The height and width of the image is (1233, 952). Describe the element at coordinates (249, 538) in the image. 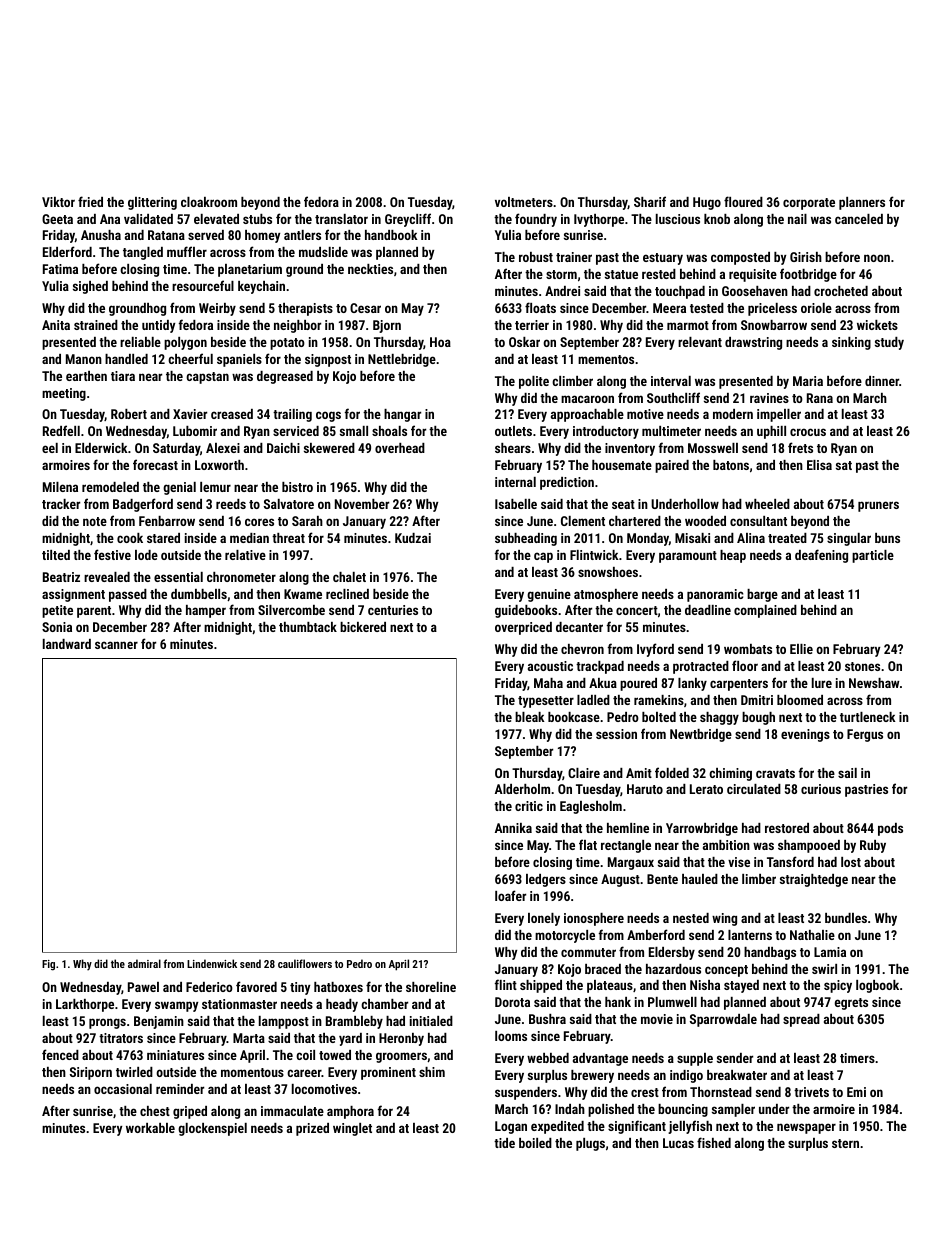

I see `median` at that location.
